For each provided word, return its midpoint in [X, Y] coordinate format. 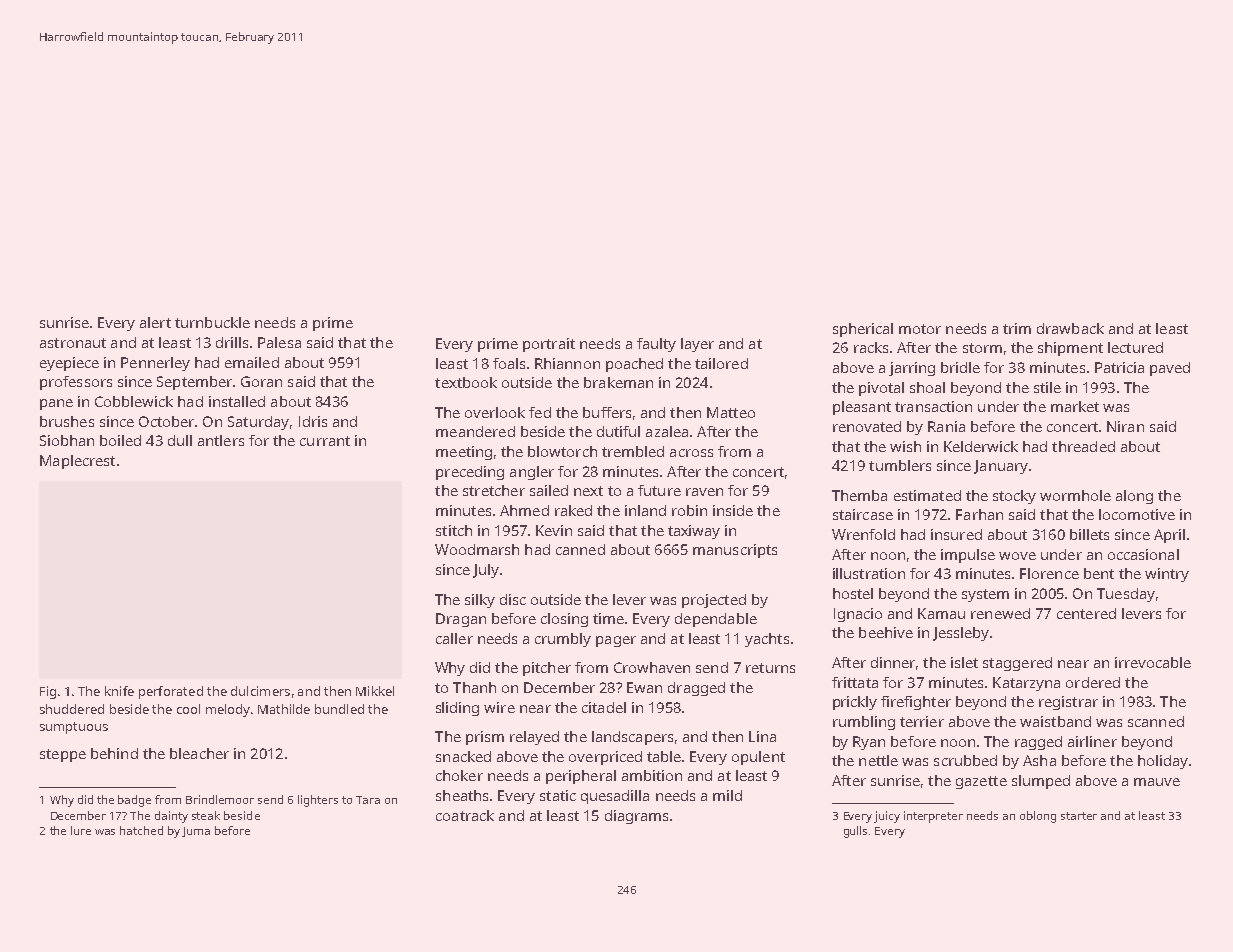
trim [1017, 328]
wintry [1167, 575]
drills [232, 342]
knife [119, 691]
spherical [863, 330]
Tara [368, 800]
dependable [716, 620]
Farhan [979, 514]
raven [704, 492]
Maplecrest [77, 462]
